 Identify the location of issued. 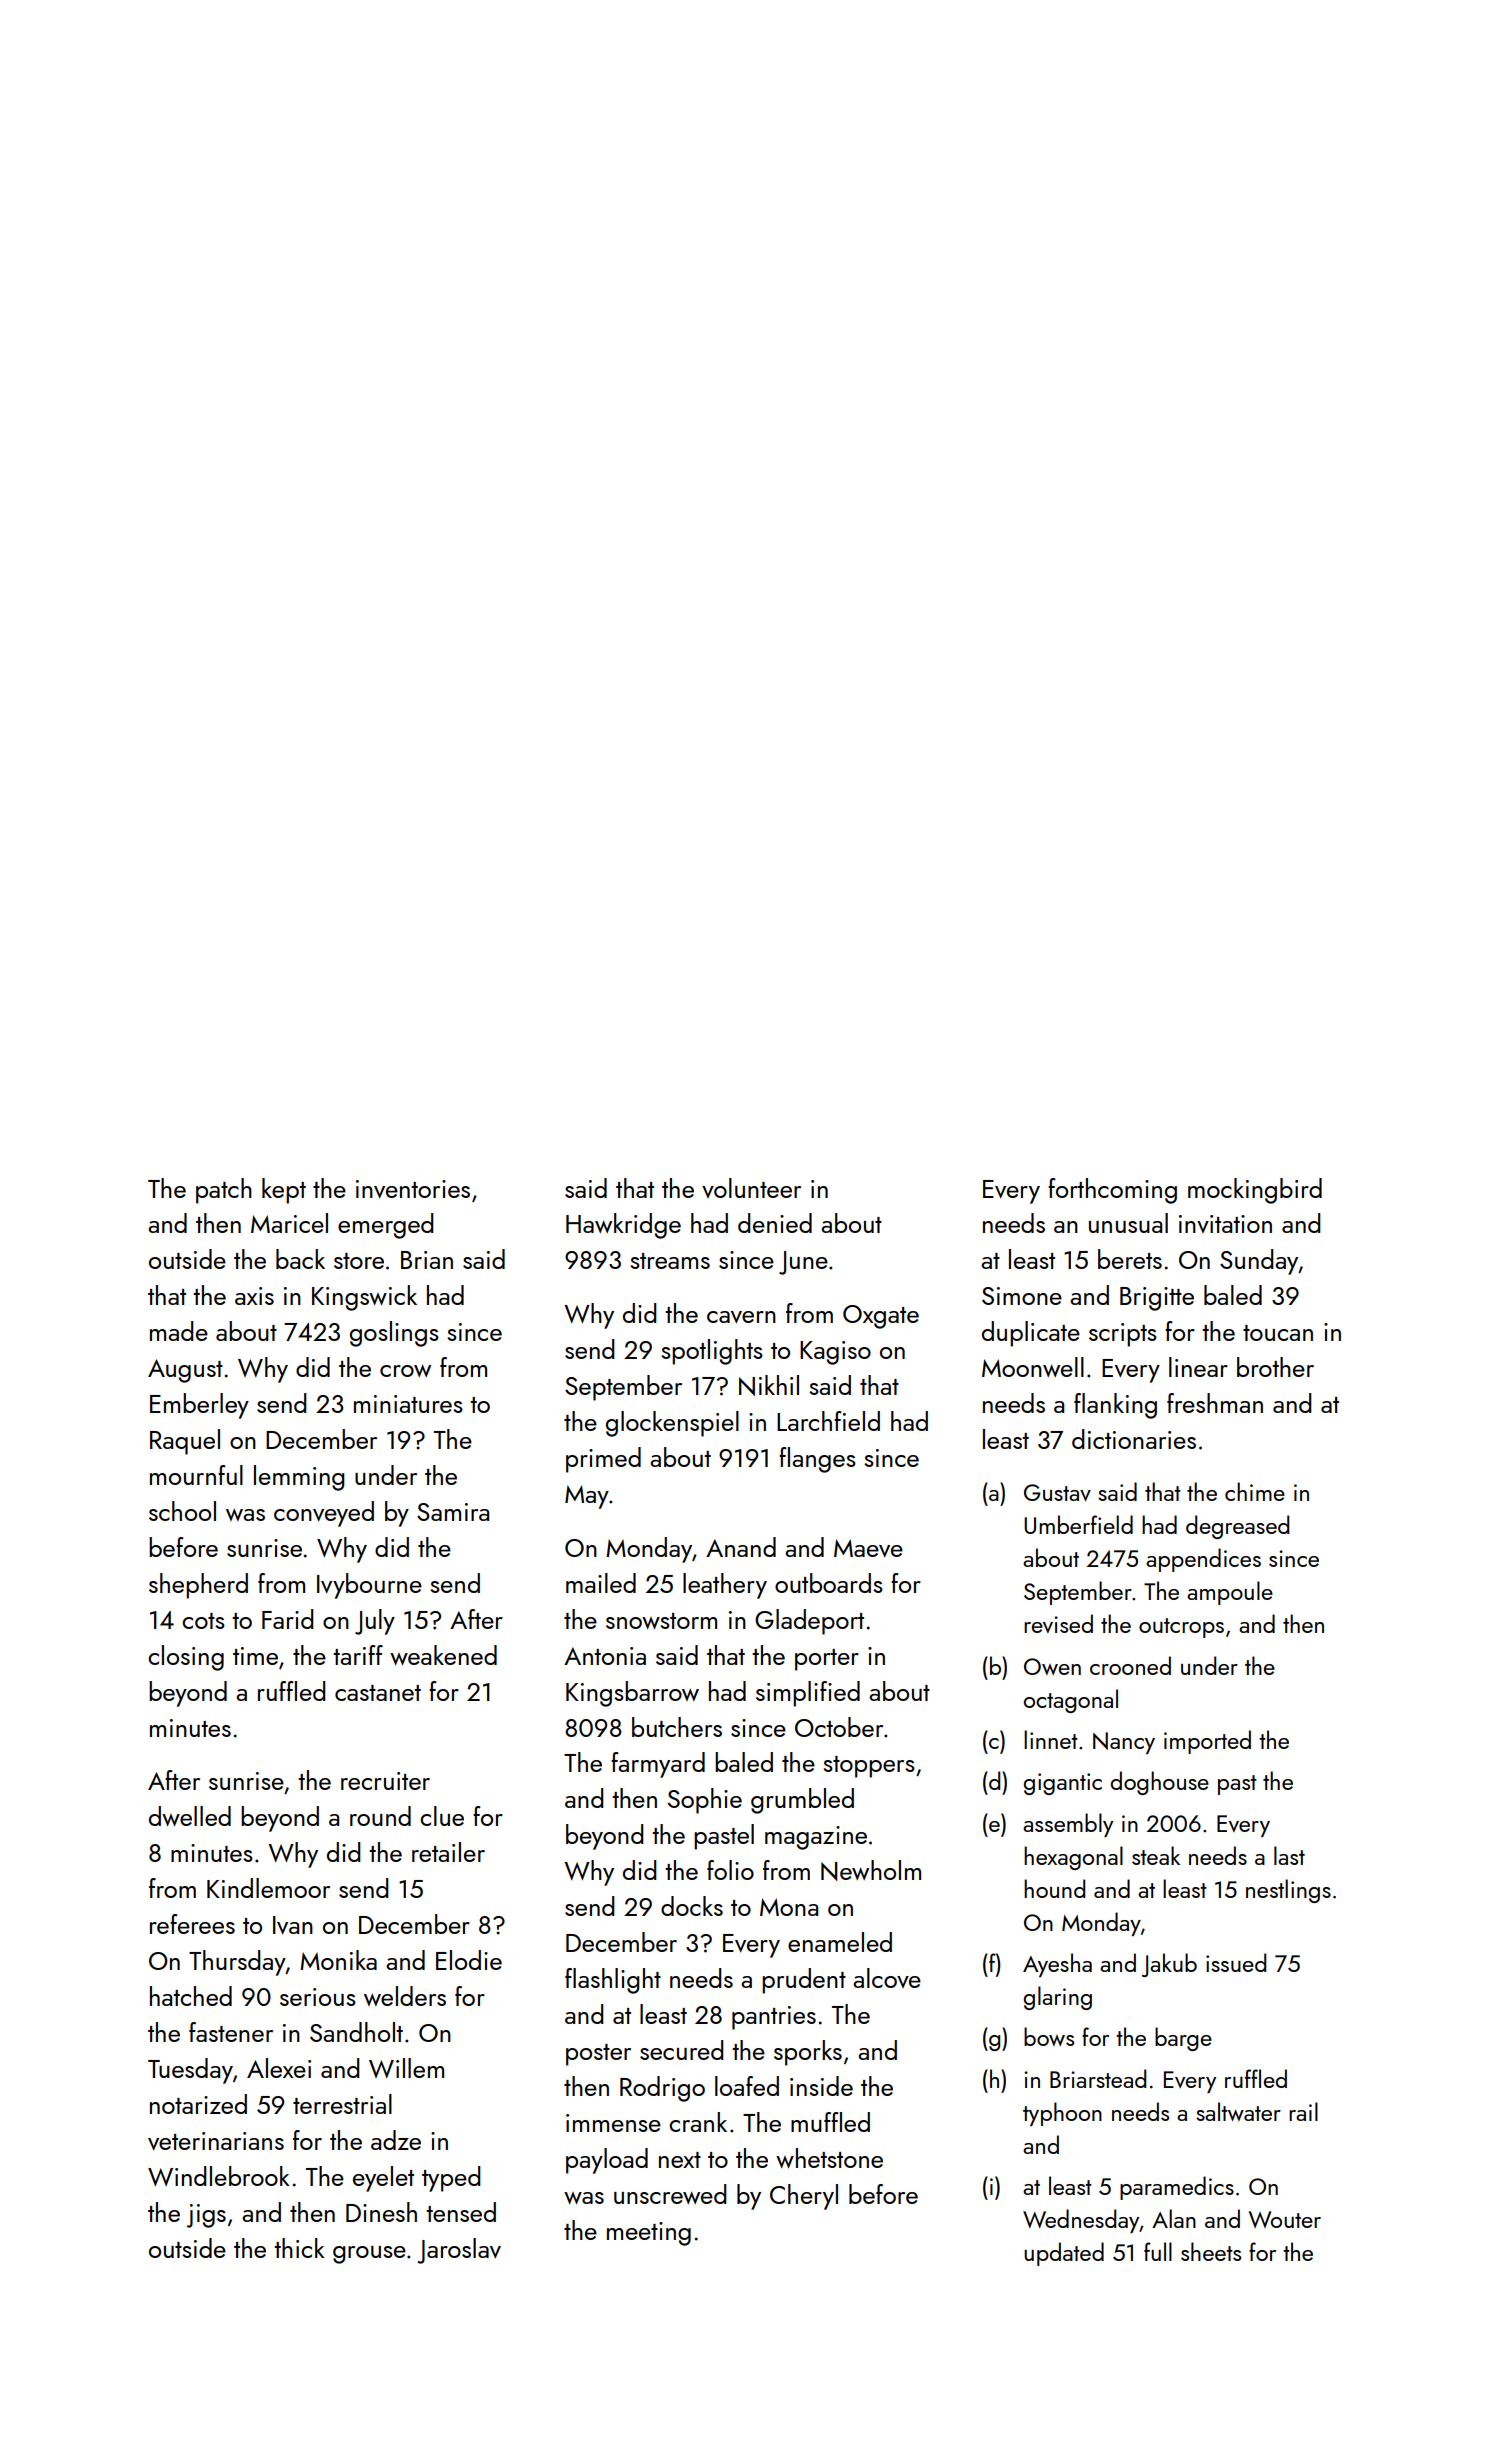
(1236, 1962).
